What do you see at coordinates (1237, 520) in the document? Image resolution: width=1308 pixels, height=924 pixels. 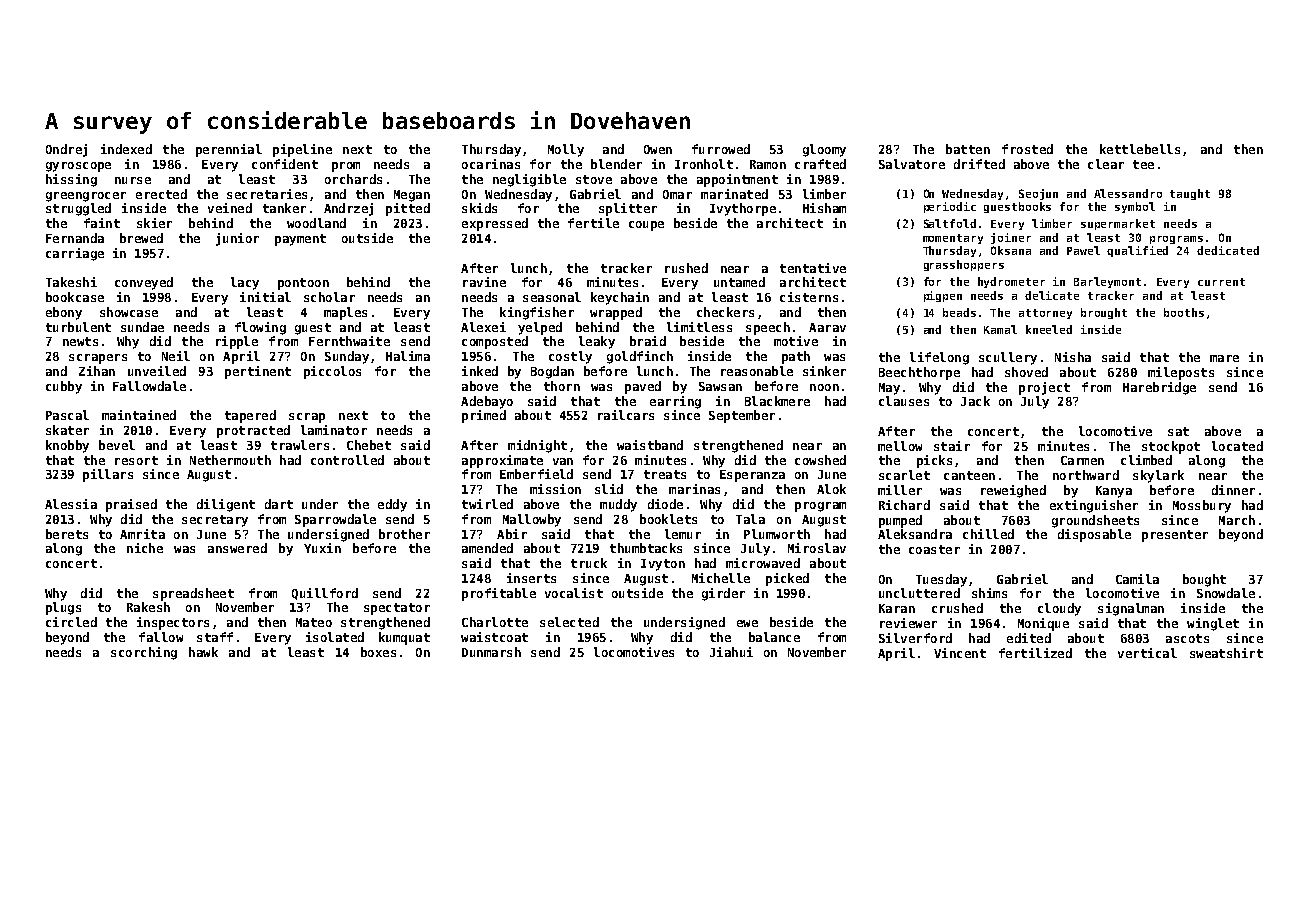 I see `March` at bounding box center [1237, 520].
